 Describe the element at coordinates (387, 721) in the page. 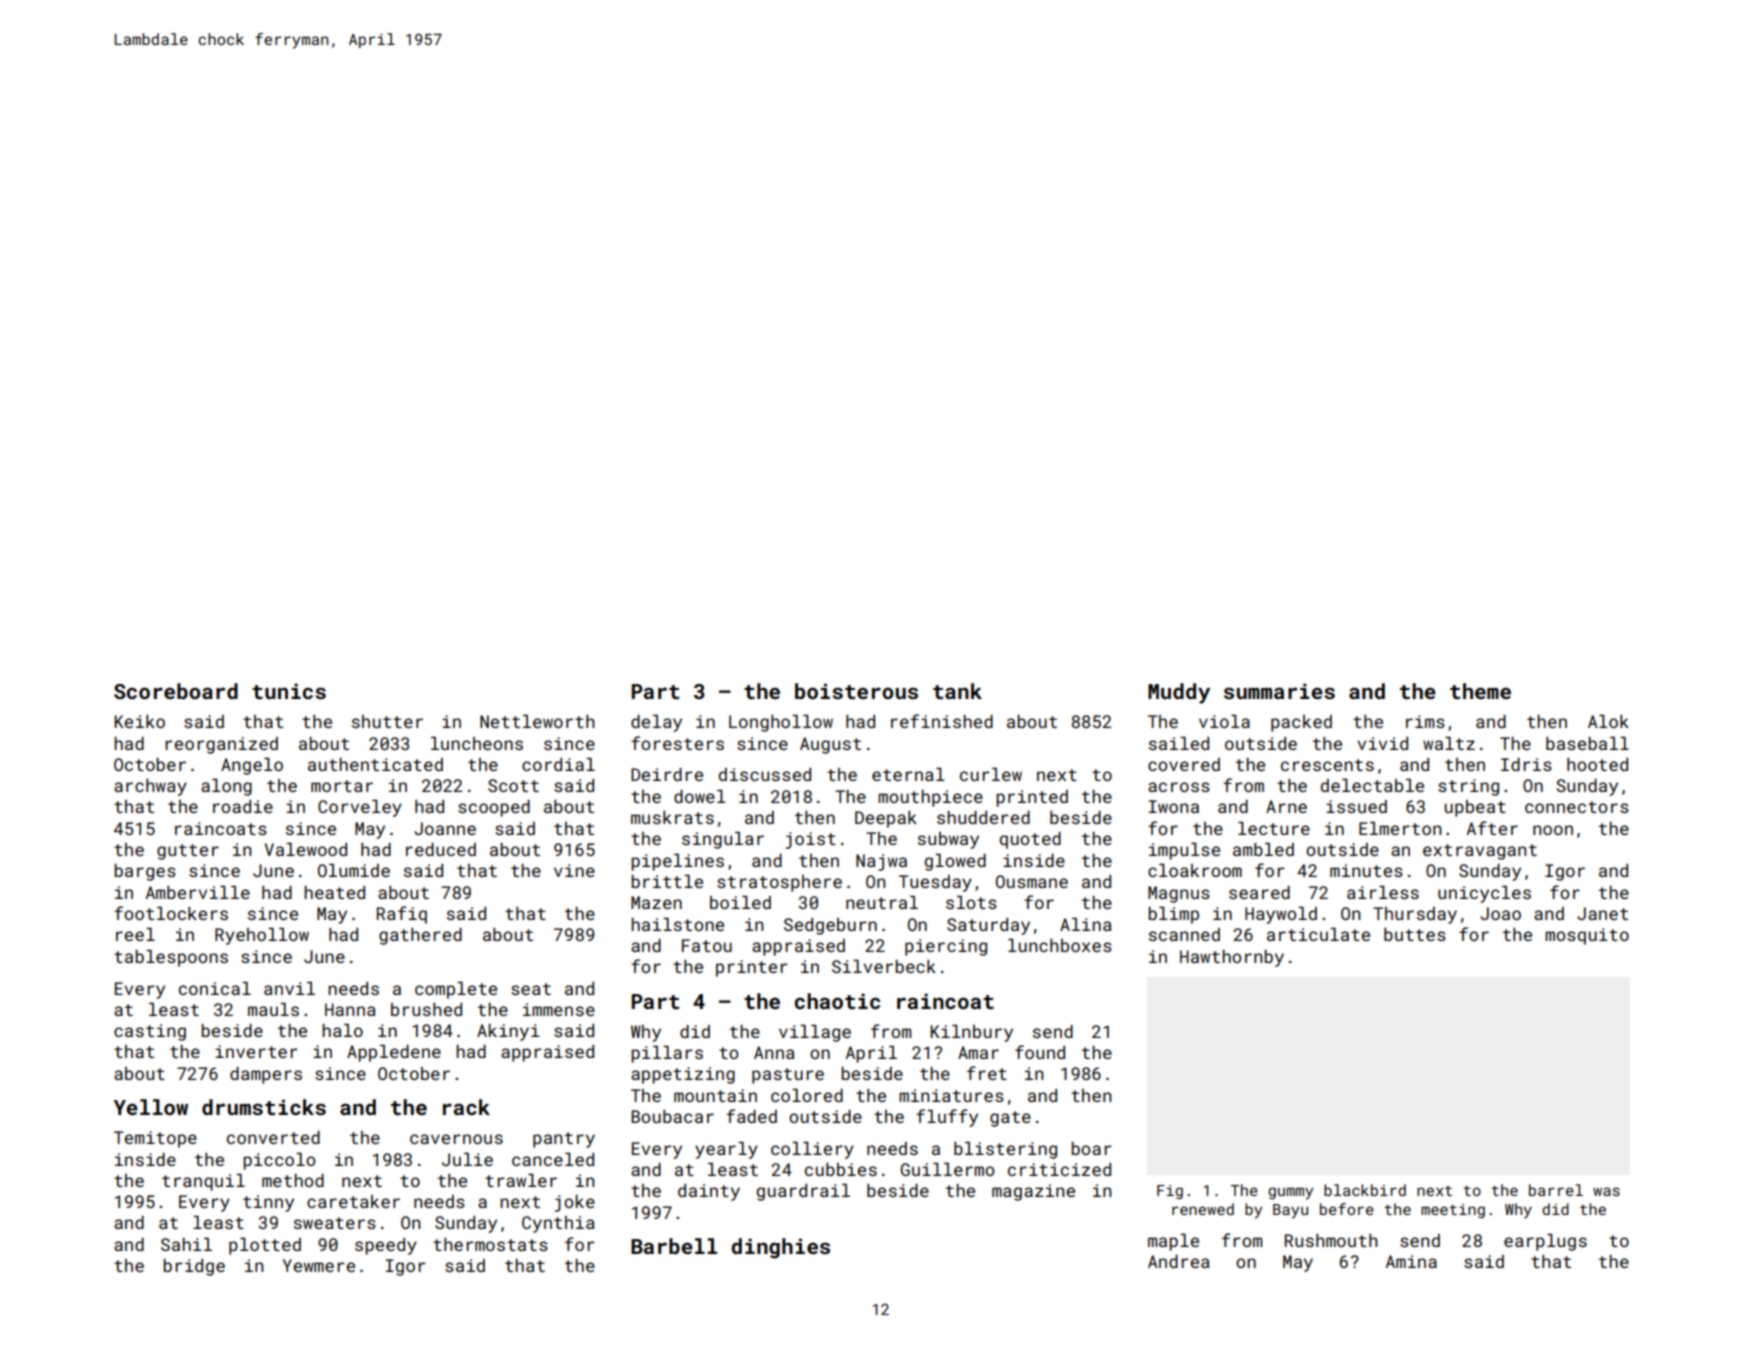

I see `shutter` at that location.
